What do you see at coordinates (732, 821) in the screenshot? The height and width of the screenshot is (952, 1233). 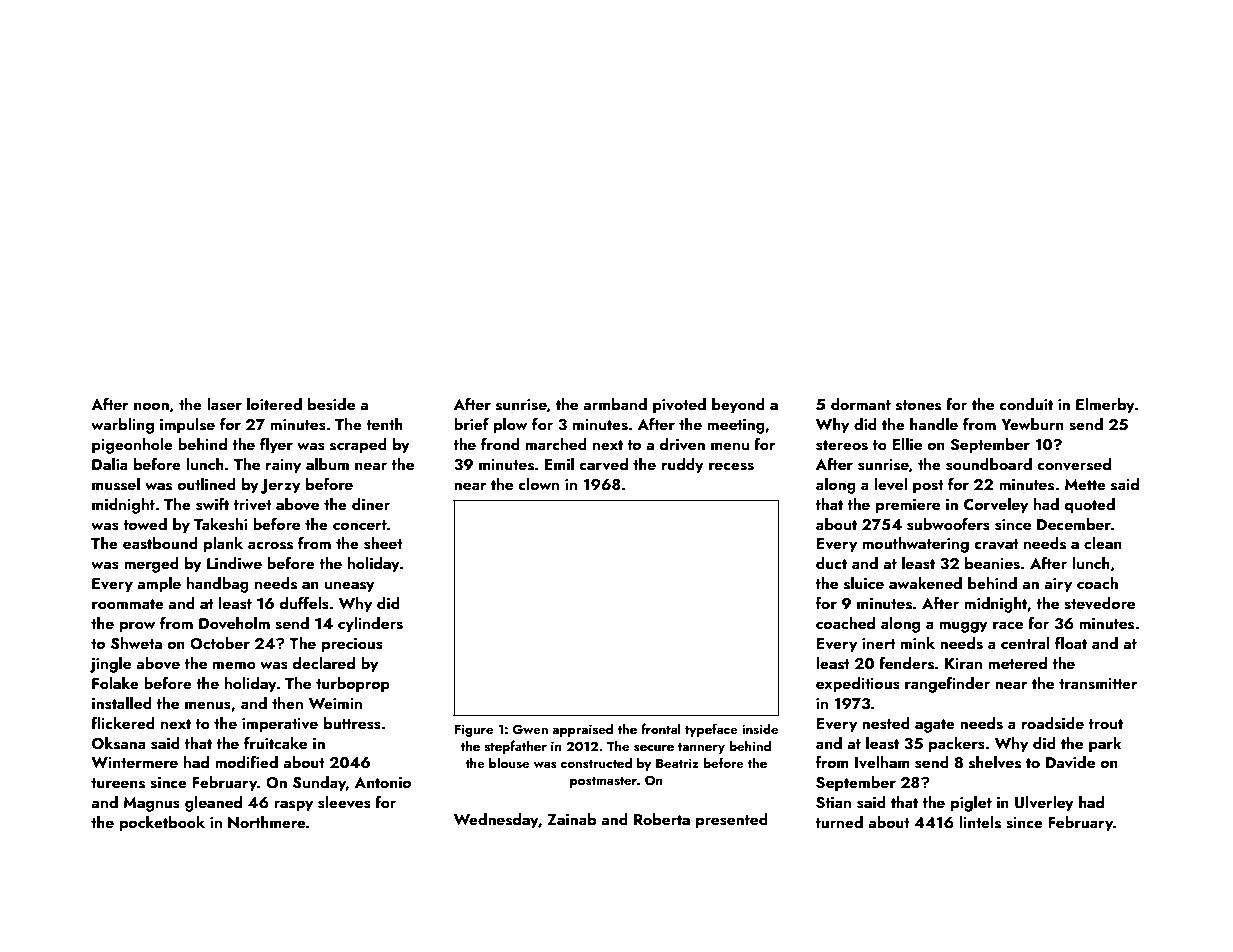 I see `presented` at bounding box center [732, 821].
